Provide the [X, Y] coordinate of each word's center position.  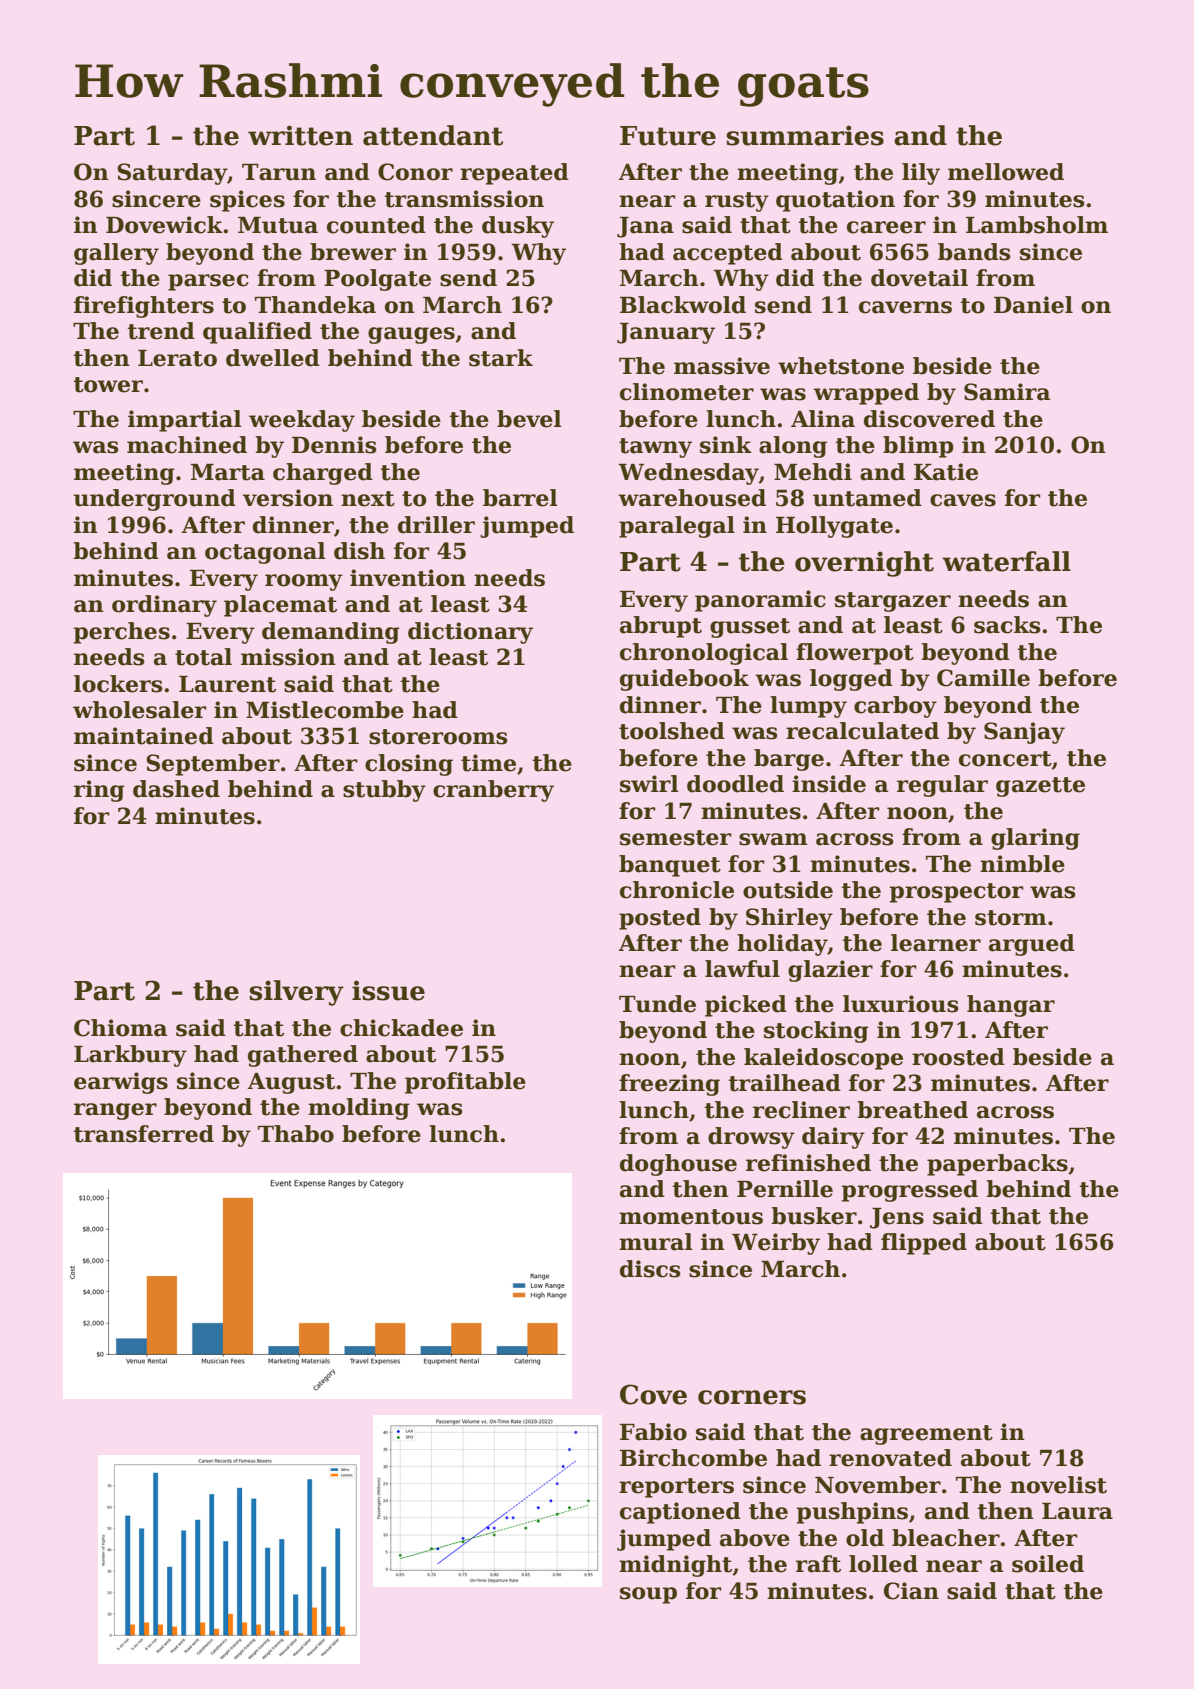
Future [668, 136]
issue [388, 990]
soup [648, 1595]
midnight [675, 1566]
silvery [296, 993]
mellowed [1006, 172]
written [300, 135]
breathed [912, 1110]
